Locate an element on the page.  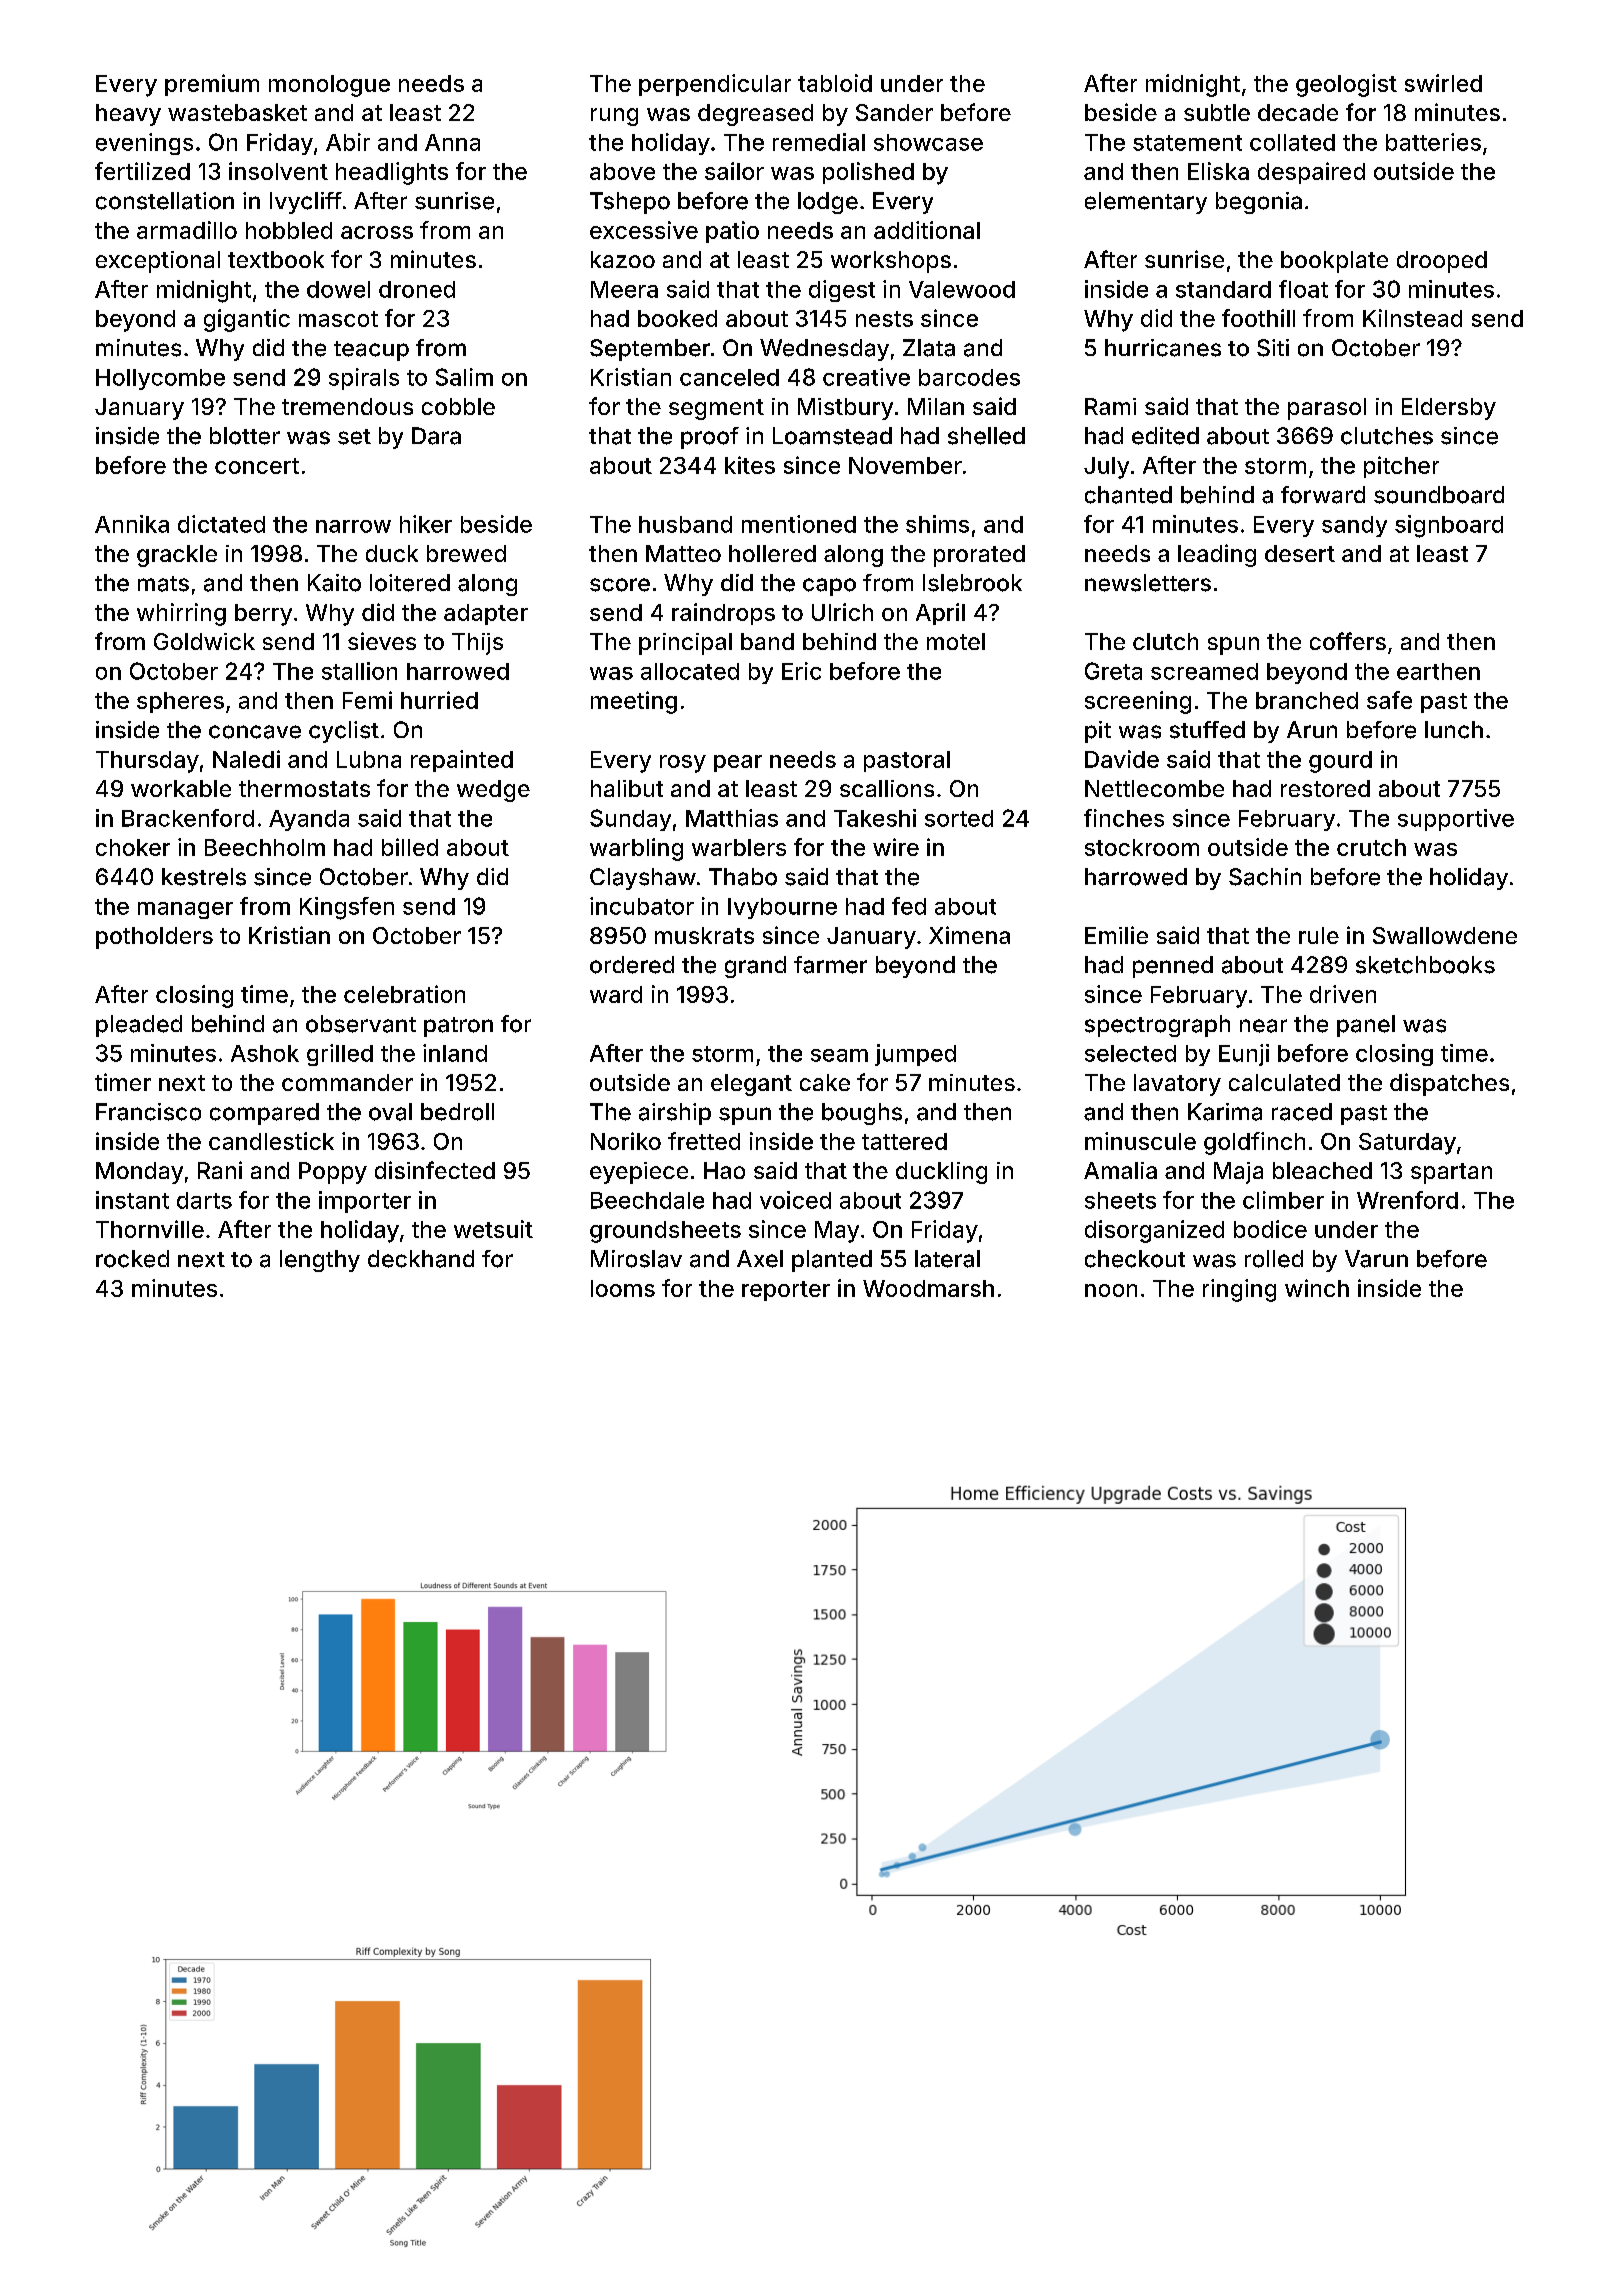
chanted is located at coordinates (1128, 495).
